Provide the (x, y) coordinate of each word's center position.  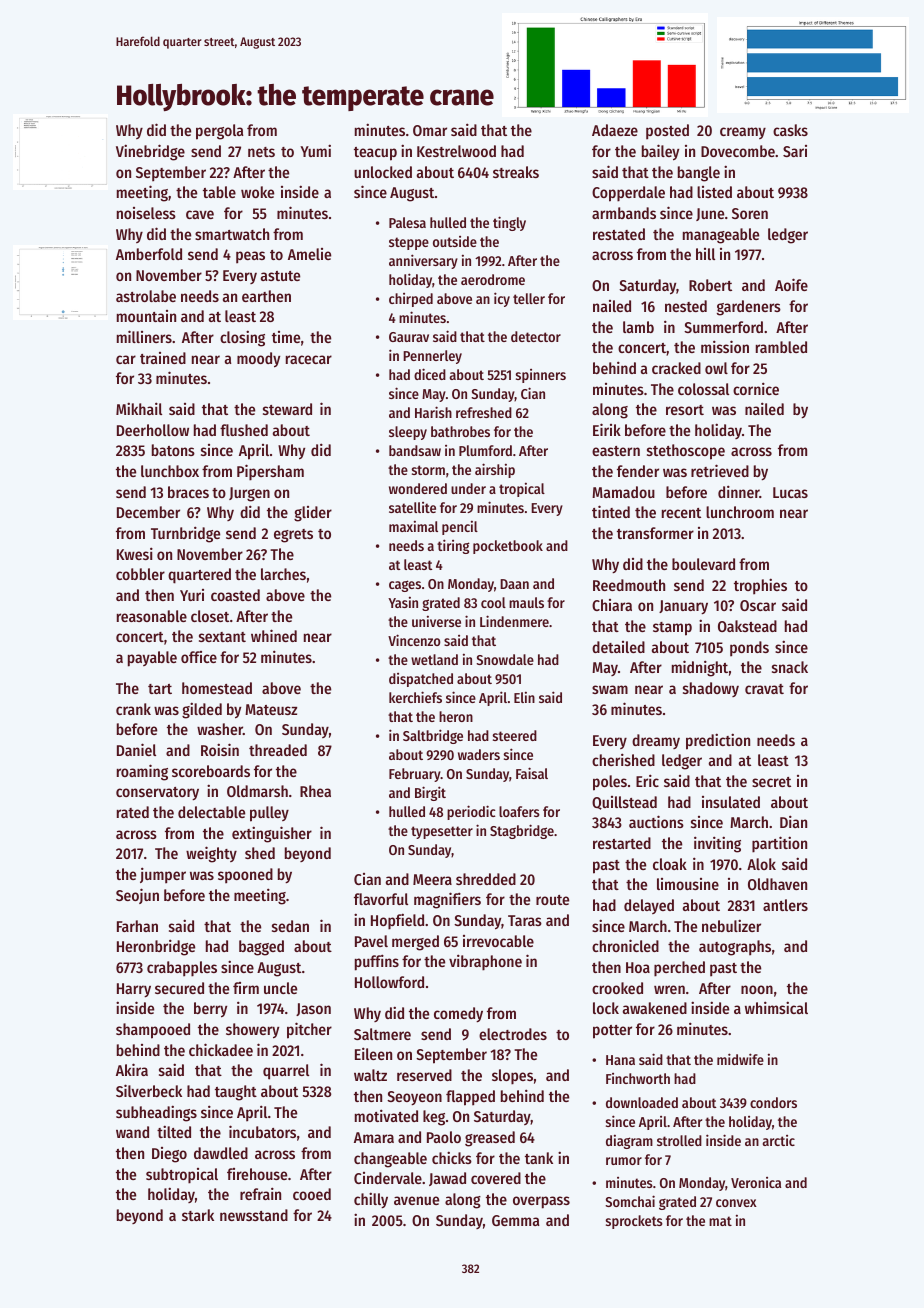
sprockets (634, 1222)
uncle (280, 988)
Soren (750, 213)
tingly (509, 223)
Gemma (515, 1220)
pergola (219, 132)
